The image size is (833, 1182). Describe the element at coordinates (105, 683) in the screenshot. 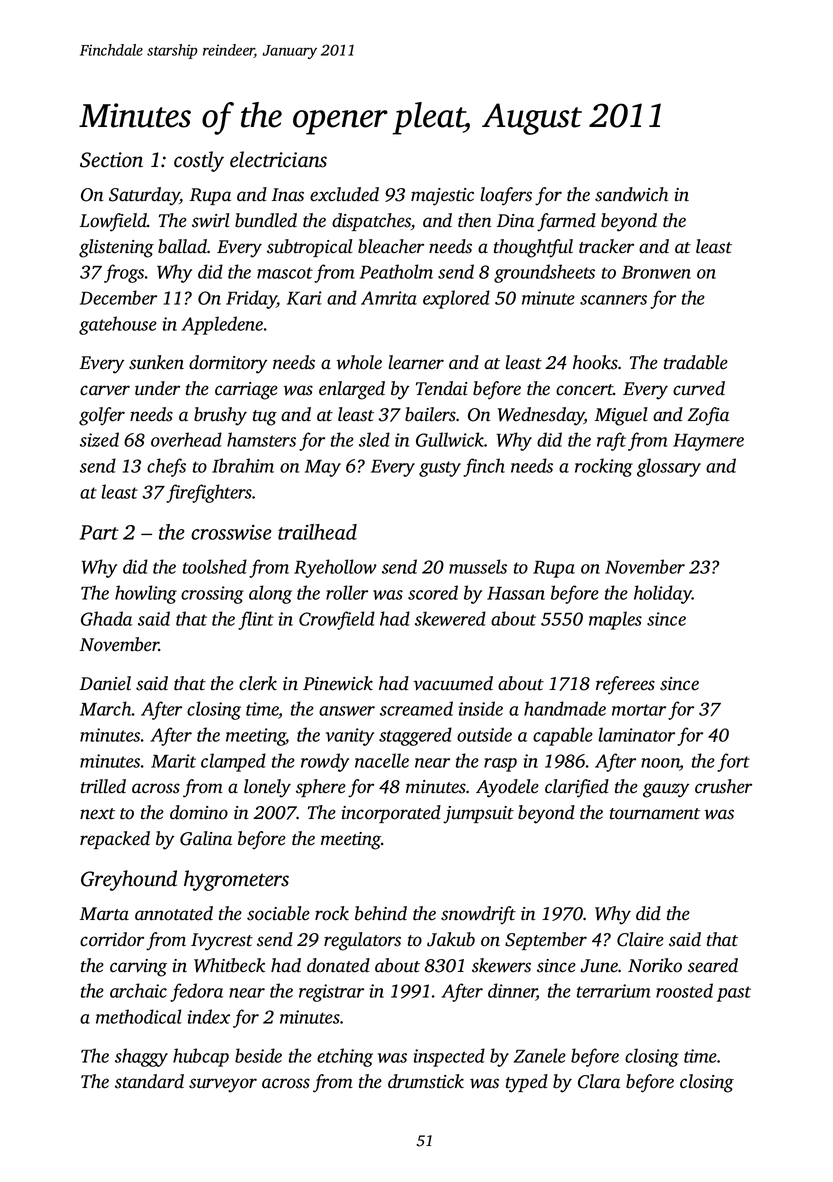

I see `Daniel` at that location.
